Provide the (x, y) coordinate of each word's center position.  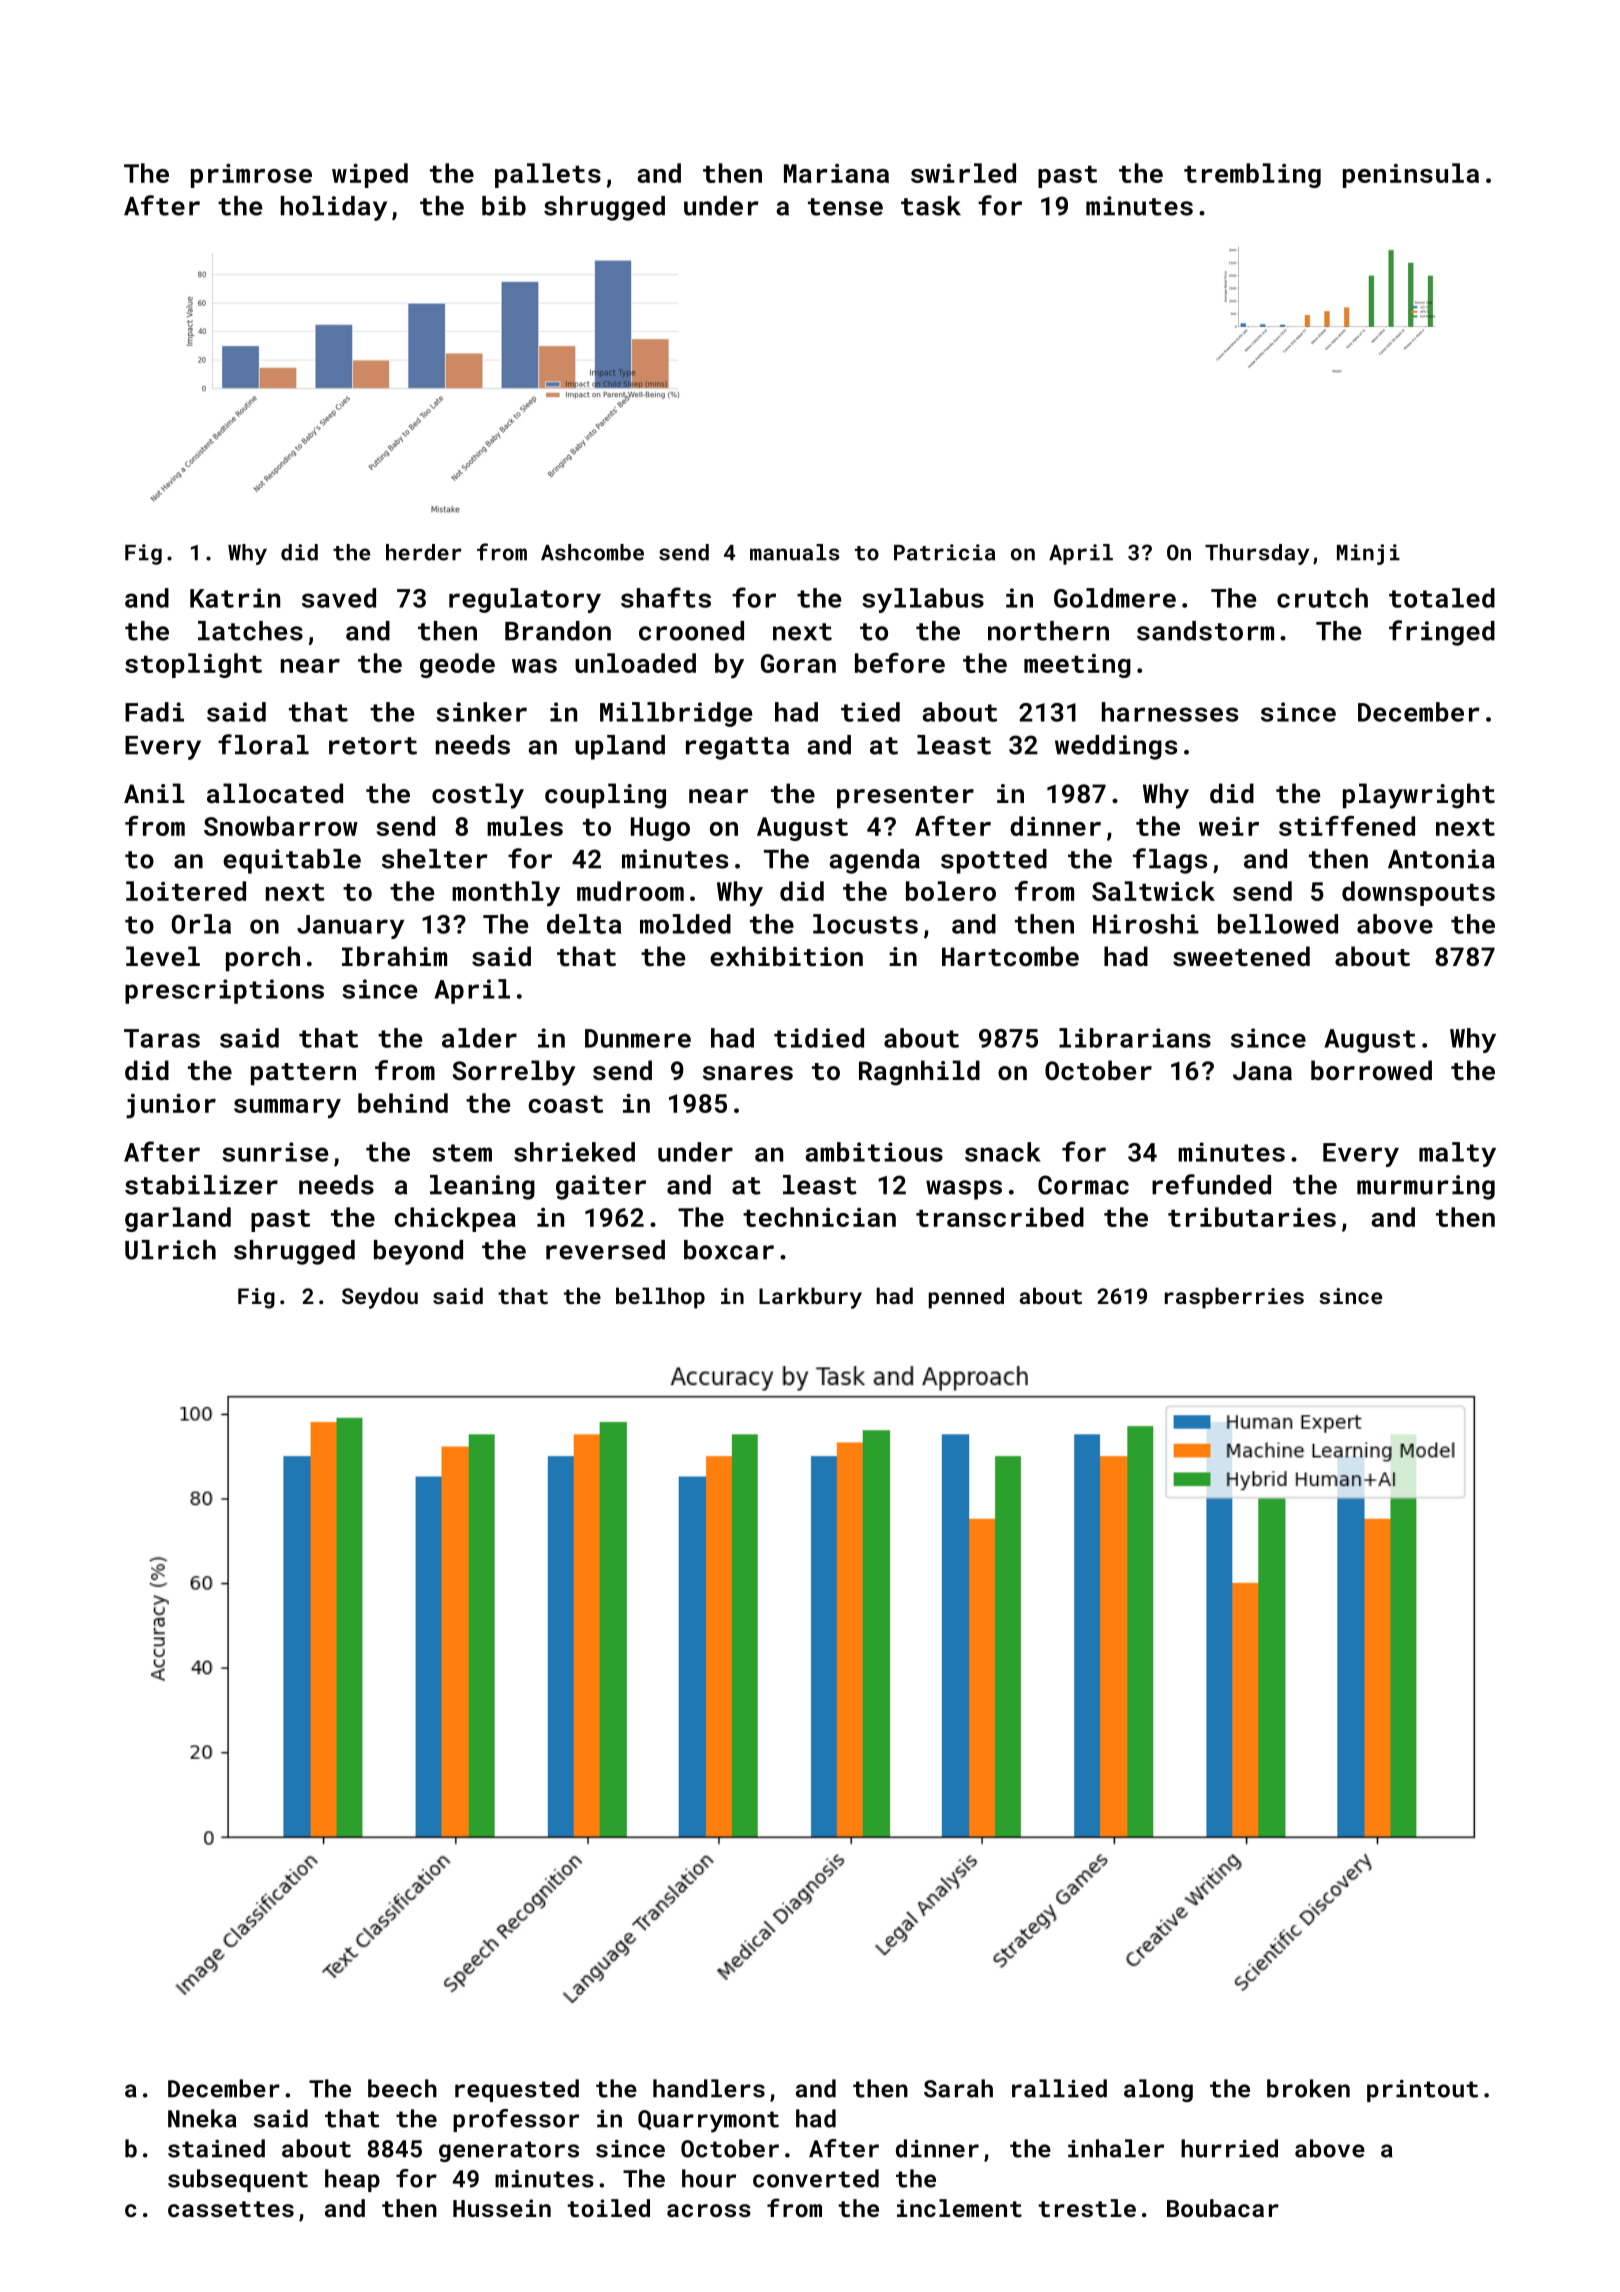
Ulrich (170, 1250)
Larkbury (810, 1298)
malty (1457, 1154)
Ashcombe (592, 552)
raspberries (1234, 1298)
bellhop (660, 1298)
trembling (1252, 175)
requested (517, 2090)
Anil (154, 793)
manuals (794, 552)
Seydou (380, 1298)
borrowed (1371, 1070)
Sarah (958, 2088)
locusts (865, 924)
